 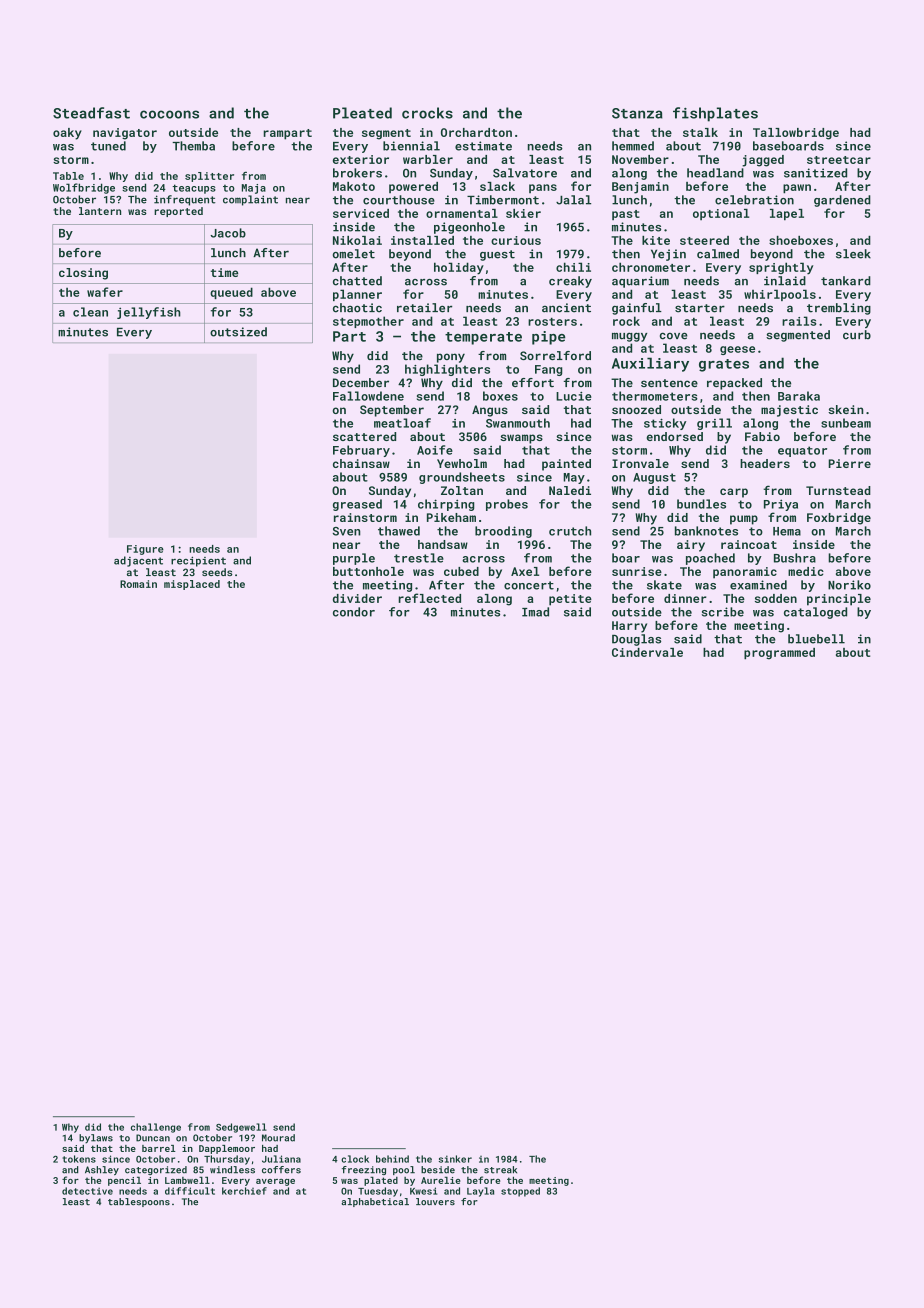 What do you see at coordinates (647, 652) in the screenshot?
I see `Cindervale` at bounding box center [647, 652].
